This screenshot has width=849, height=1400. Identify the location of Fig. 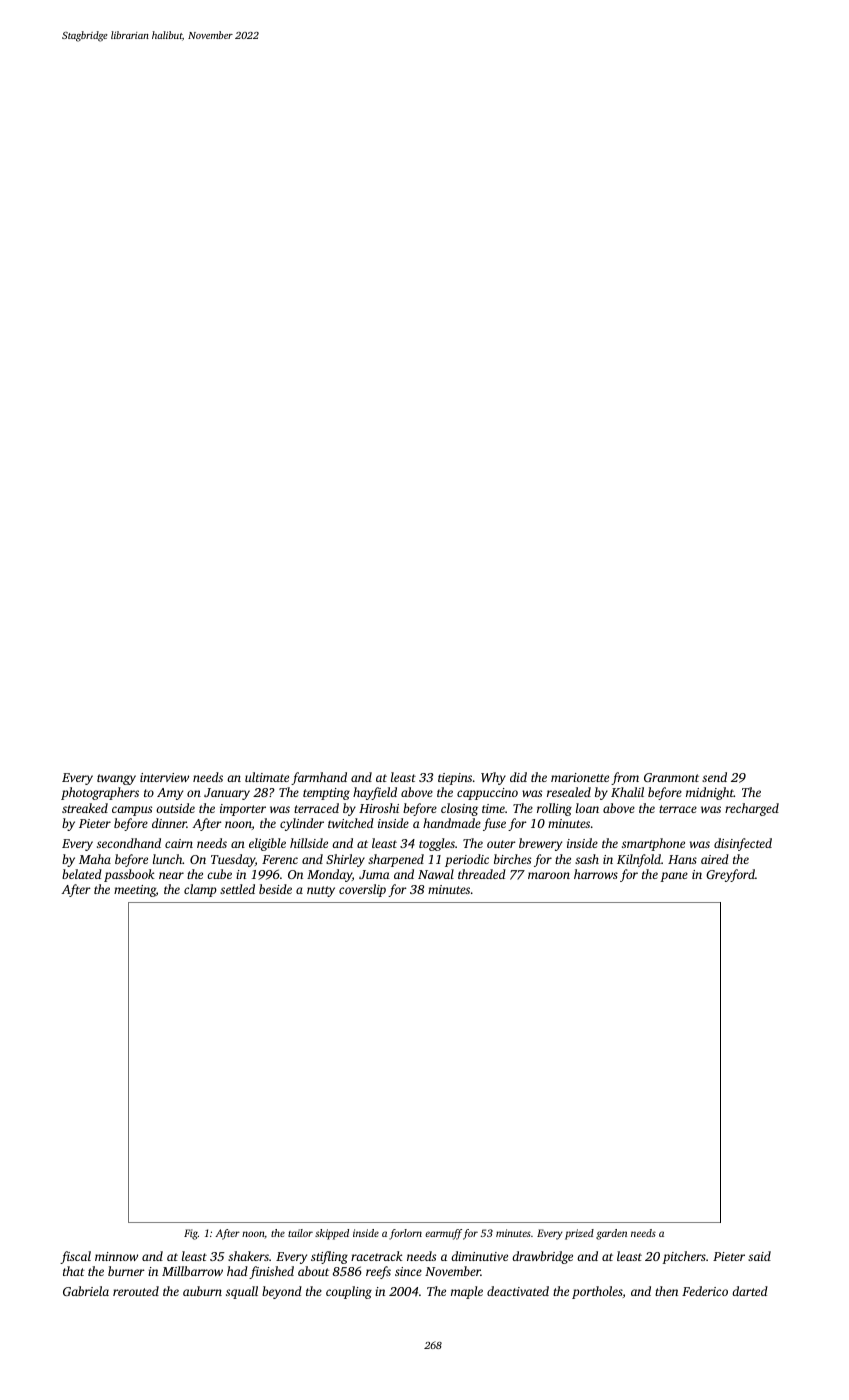
(191, 1234).
